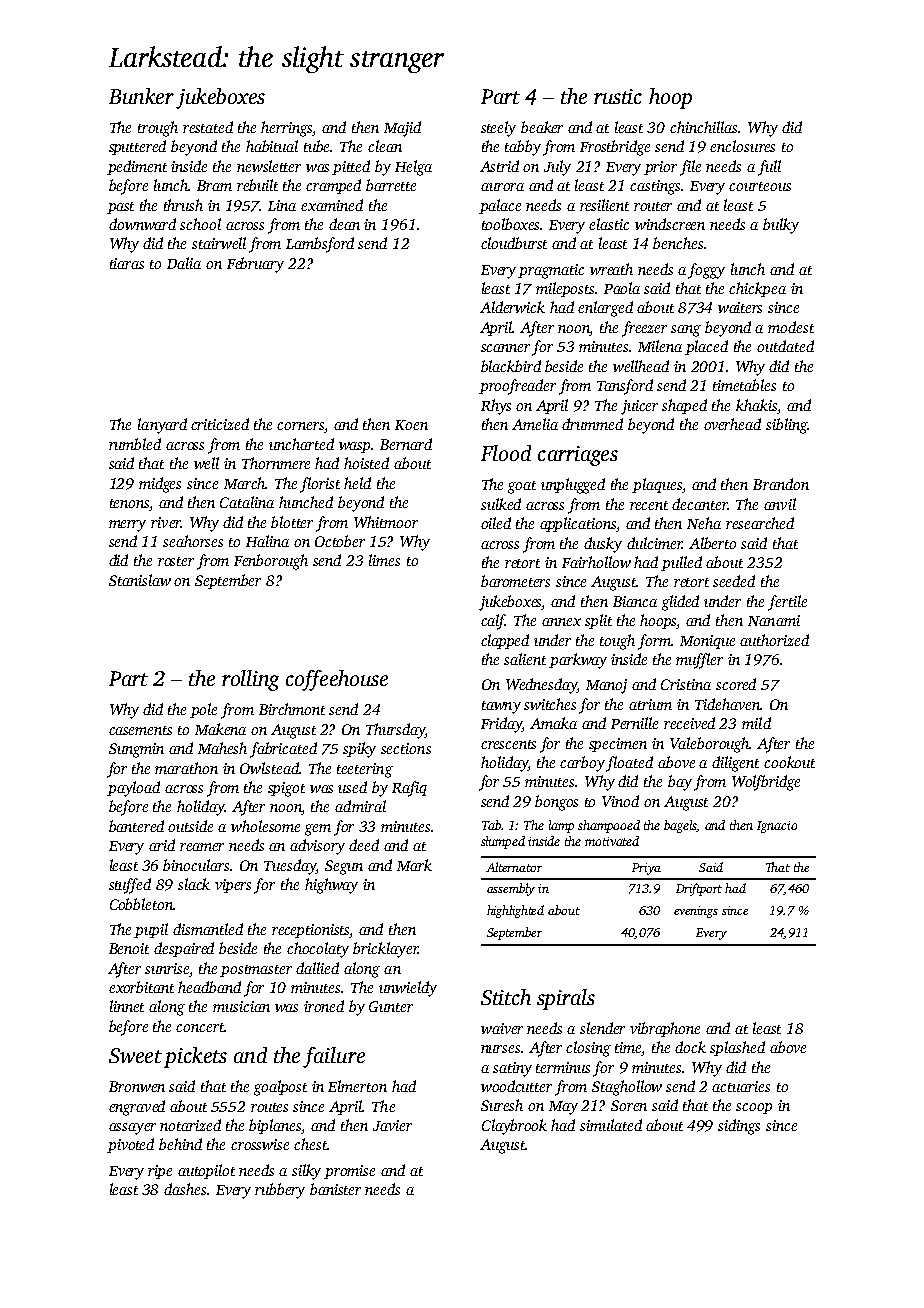 The image size is (924, 1308). Describe the element at coordinates (618, 96) in the document. I see `rustic` at that location.
